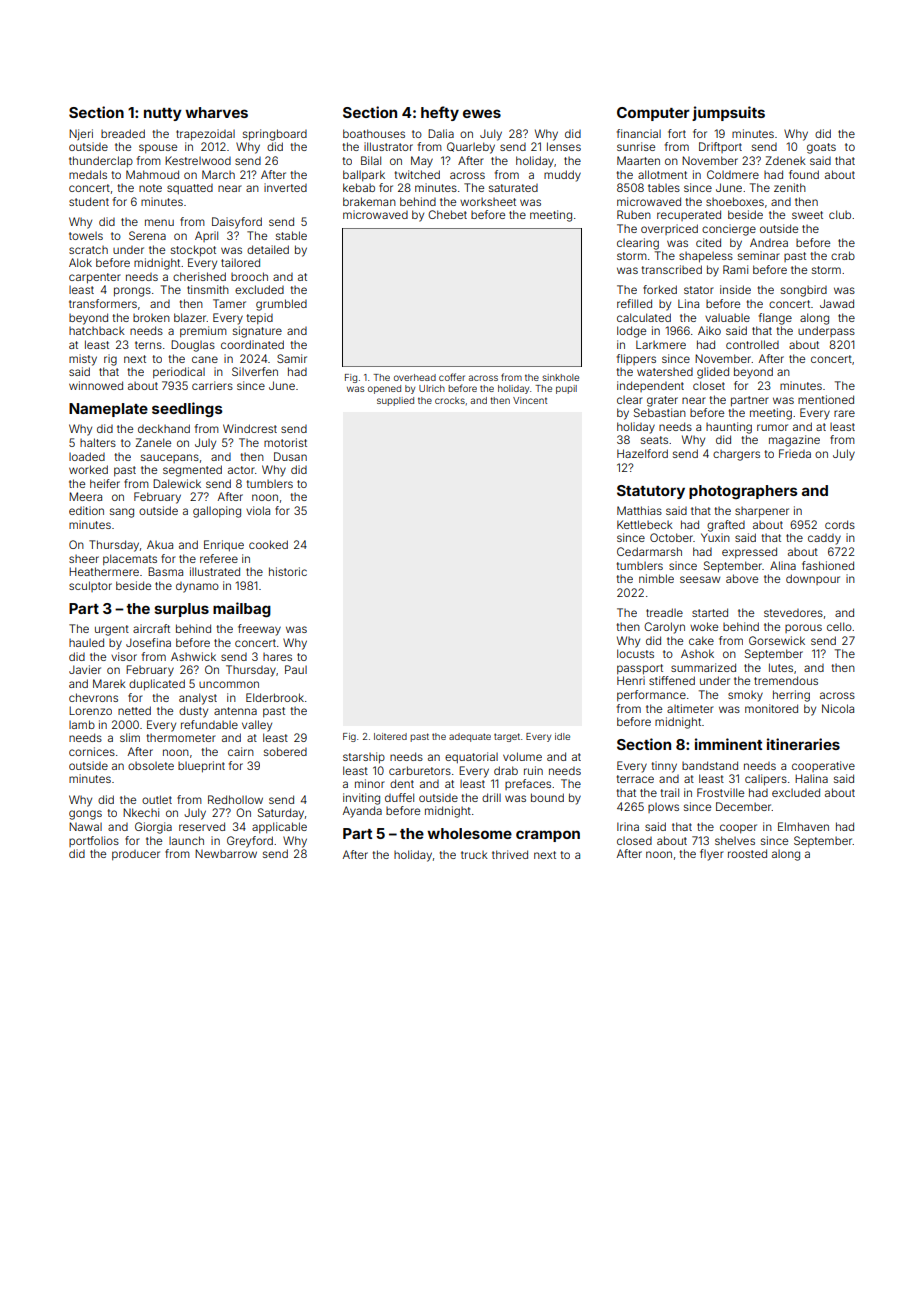  What do you see at coordinates (96, 385) in the image?
I see `winnowed` at bounding box center [96, 385].
